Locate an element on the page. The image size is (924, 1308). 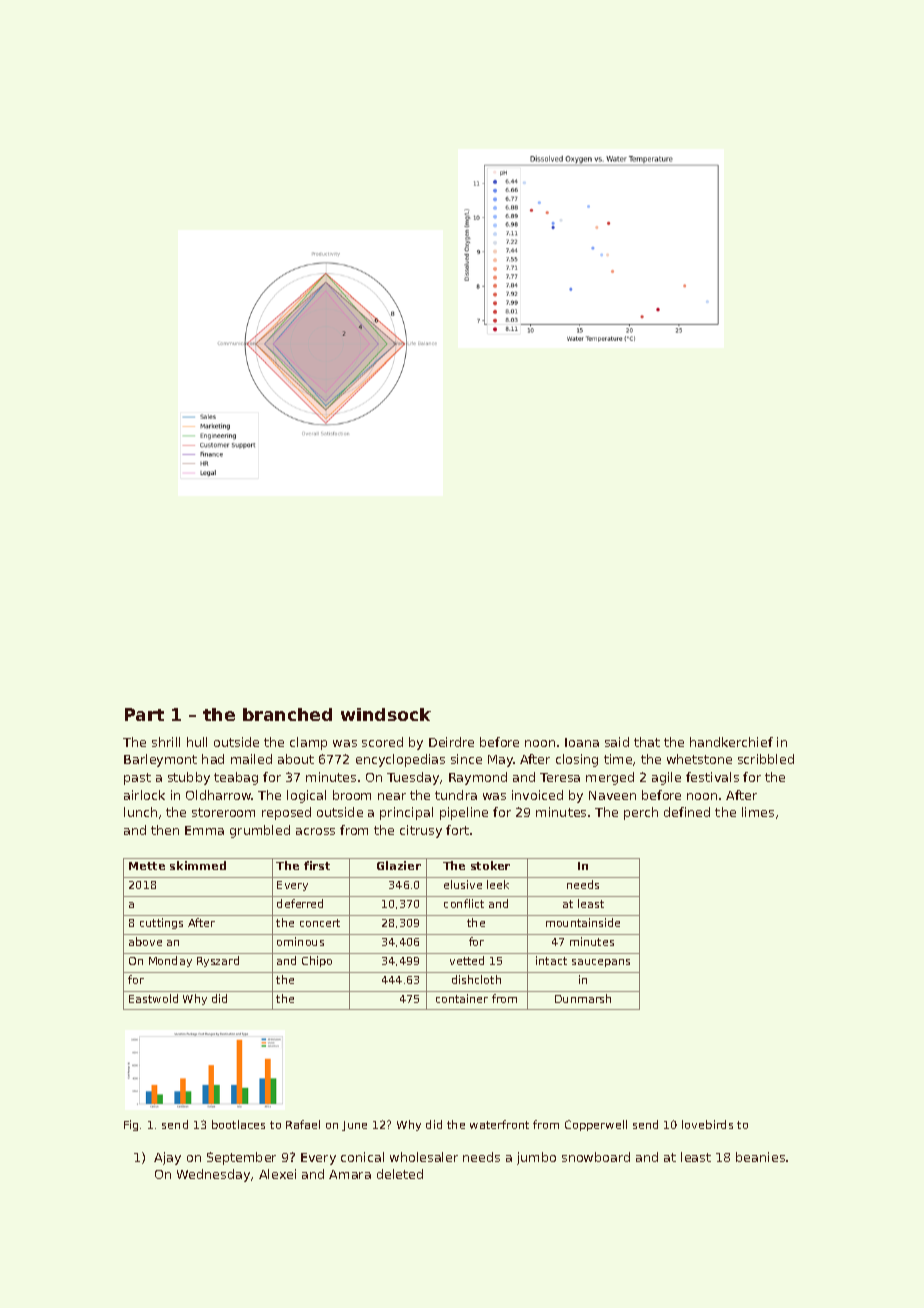
grumbled is located at coordinates (260, 831).
